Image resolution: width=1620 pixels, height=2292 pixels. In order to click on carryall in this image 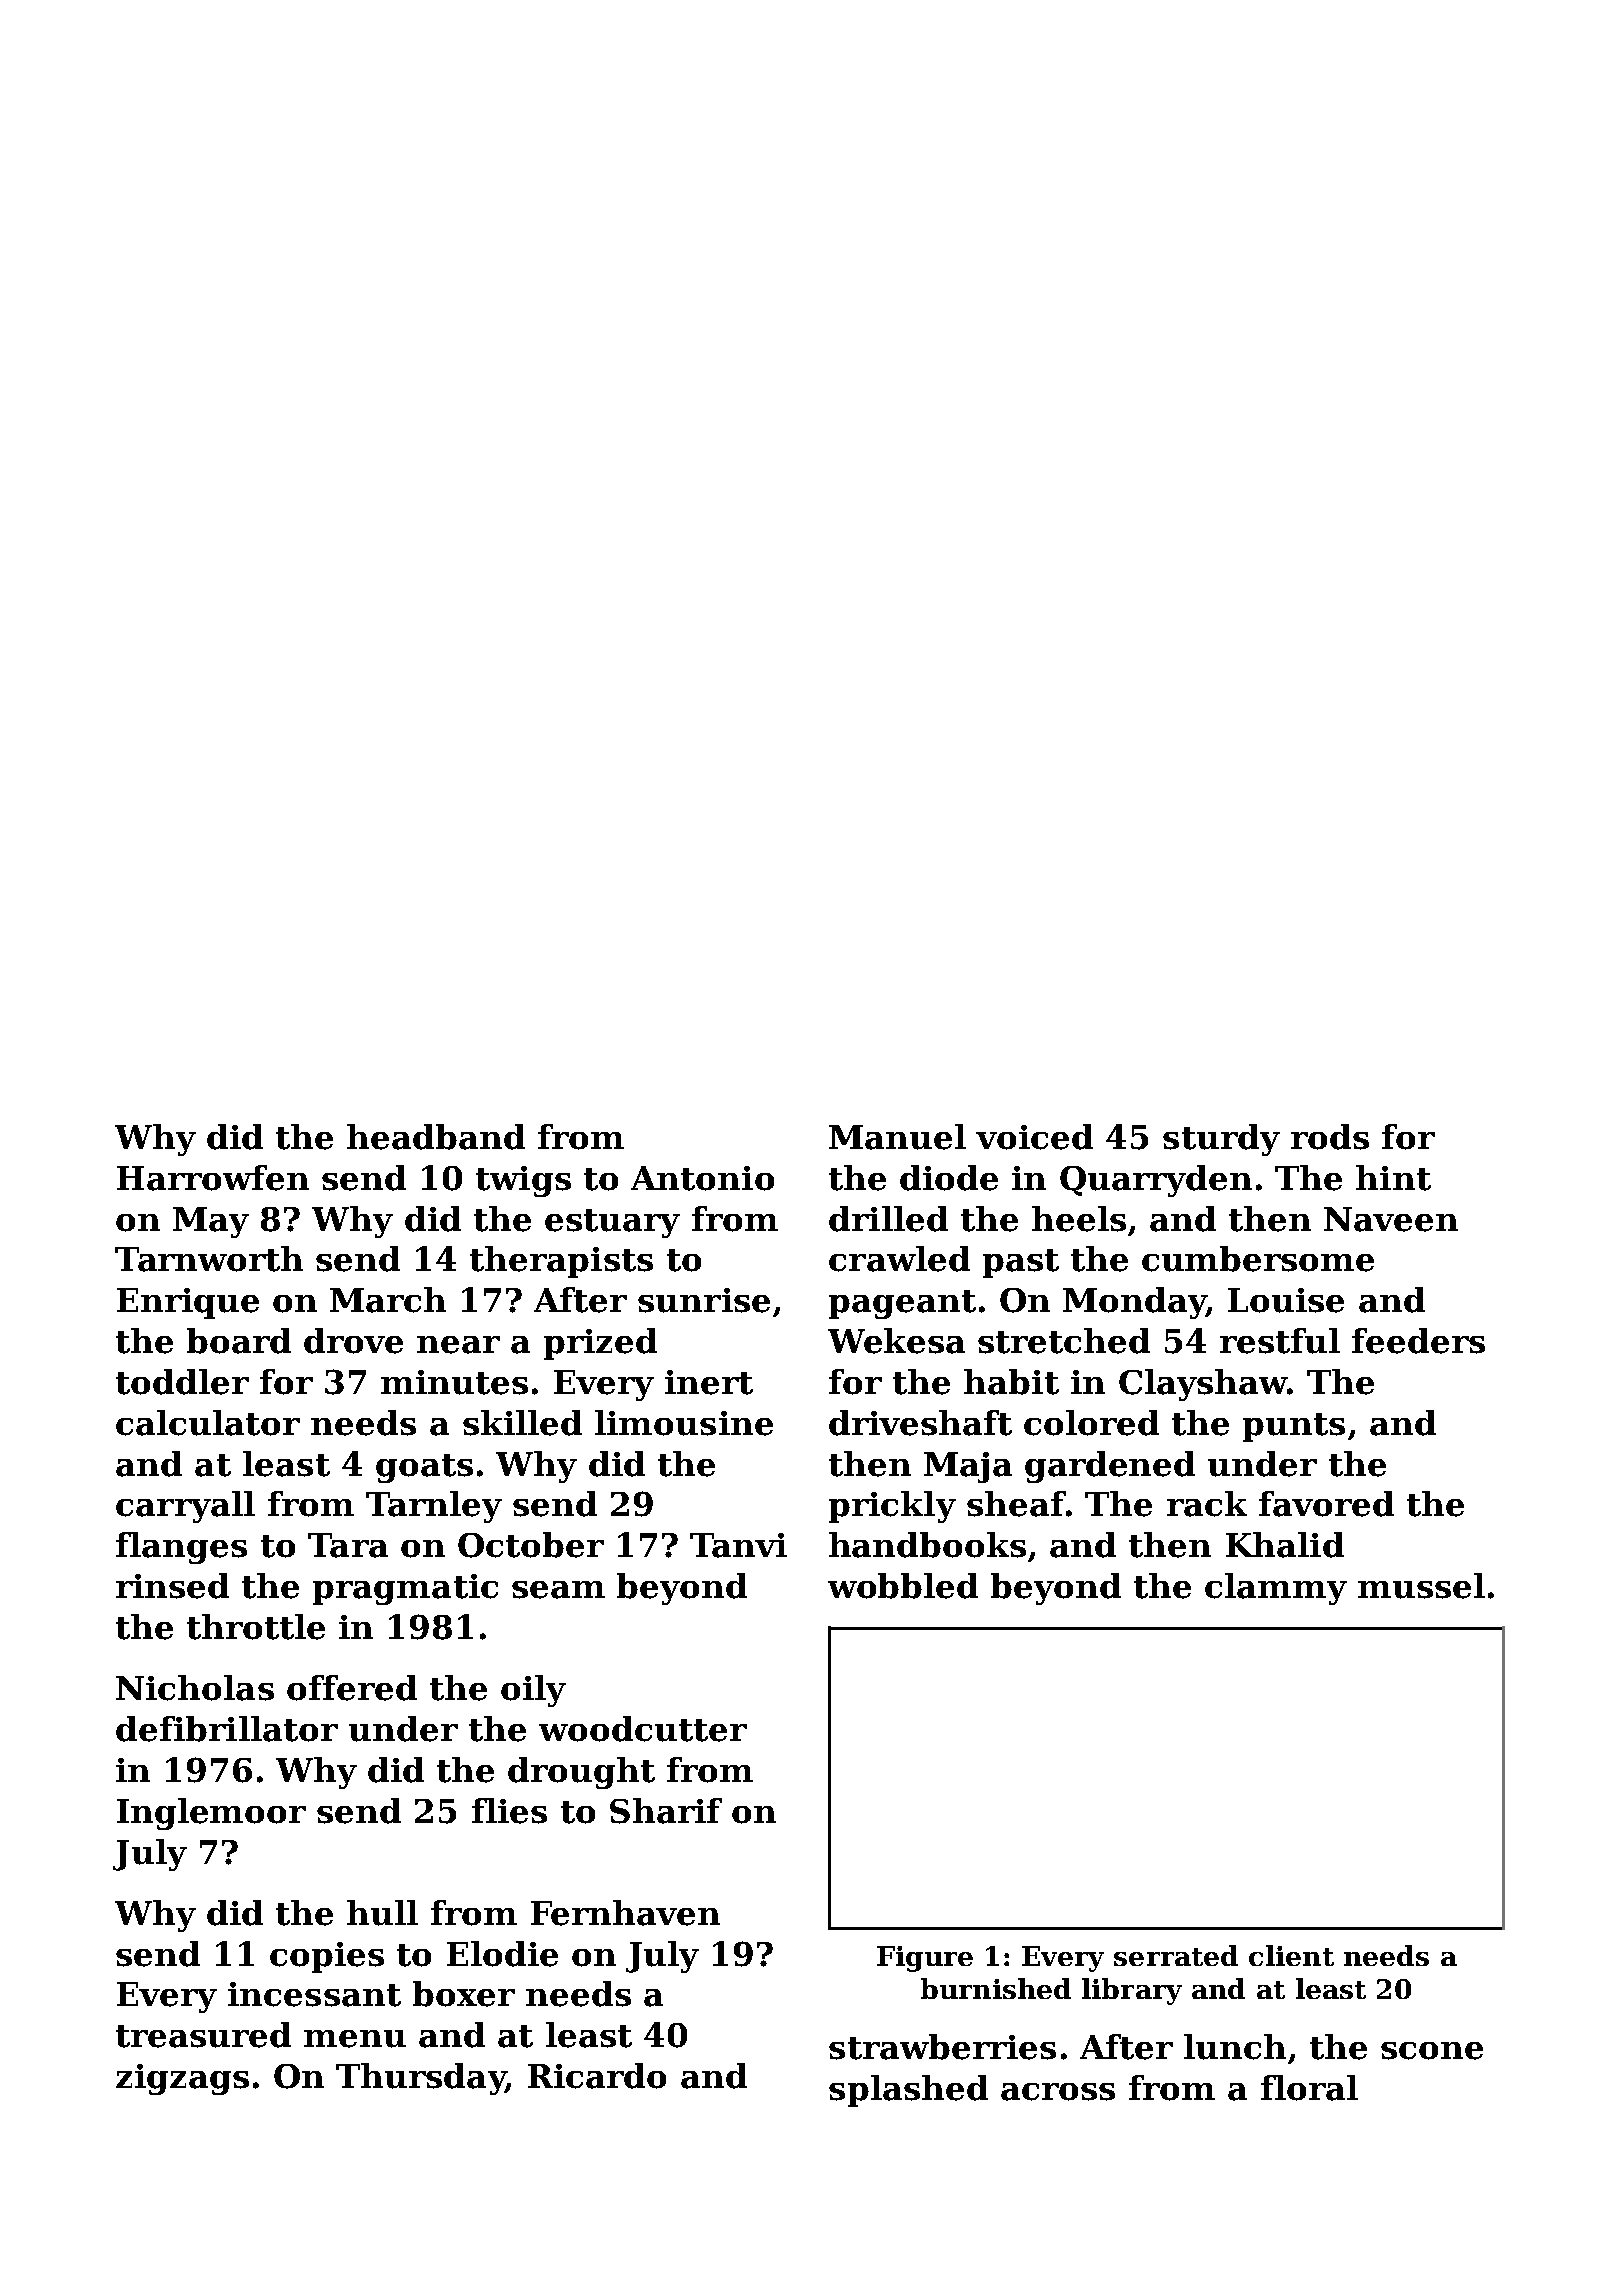, I will do `click(185, 1507)`.
